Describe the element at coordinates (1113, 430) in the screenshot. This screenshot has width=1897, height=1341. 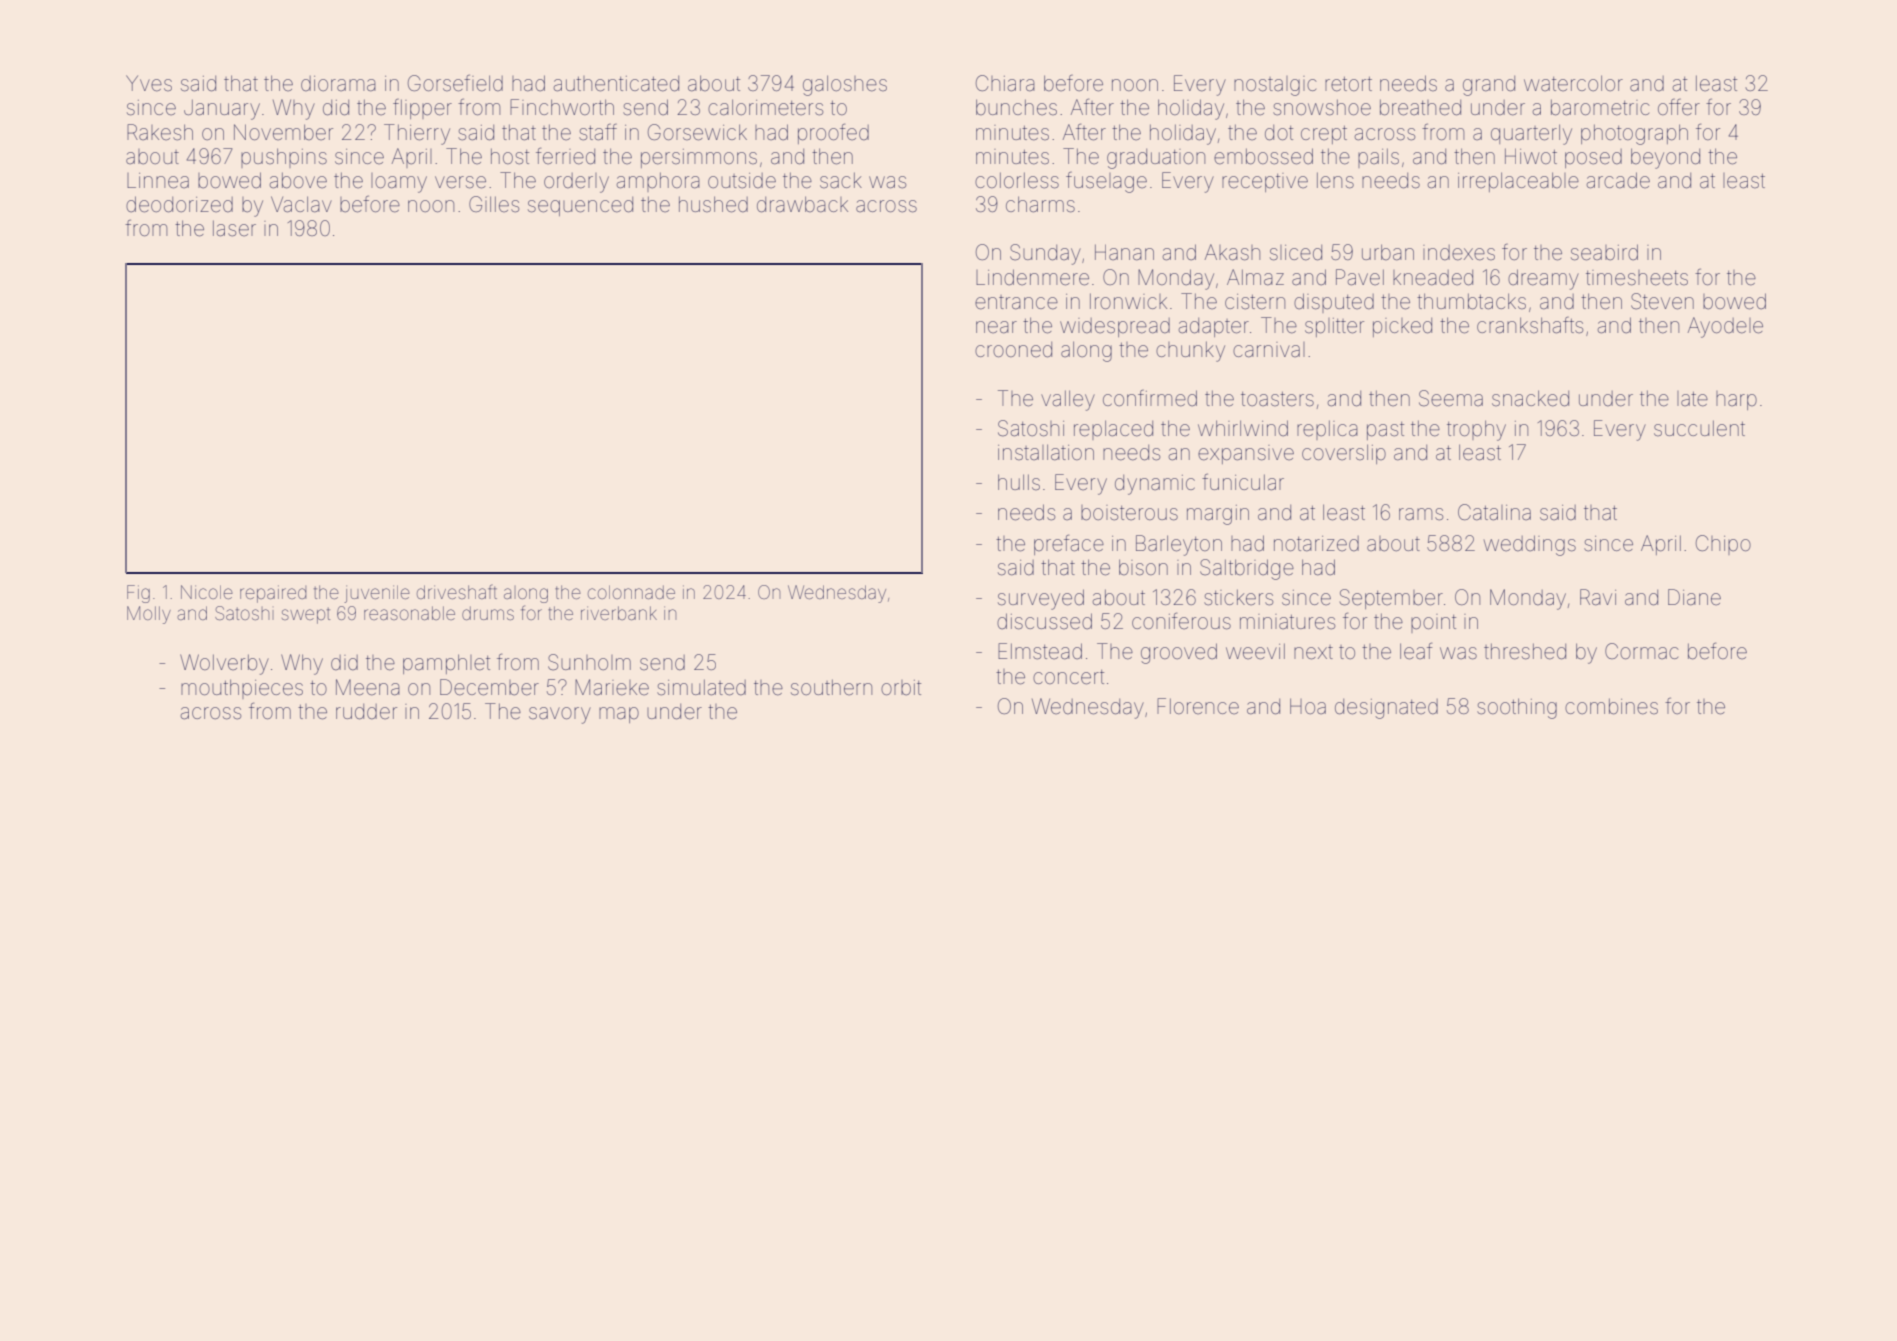
I see `replaced` at that location.
